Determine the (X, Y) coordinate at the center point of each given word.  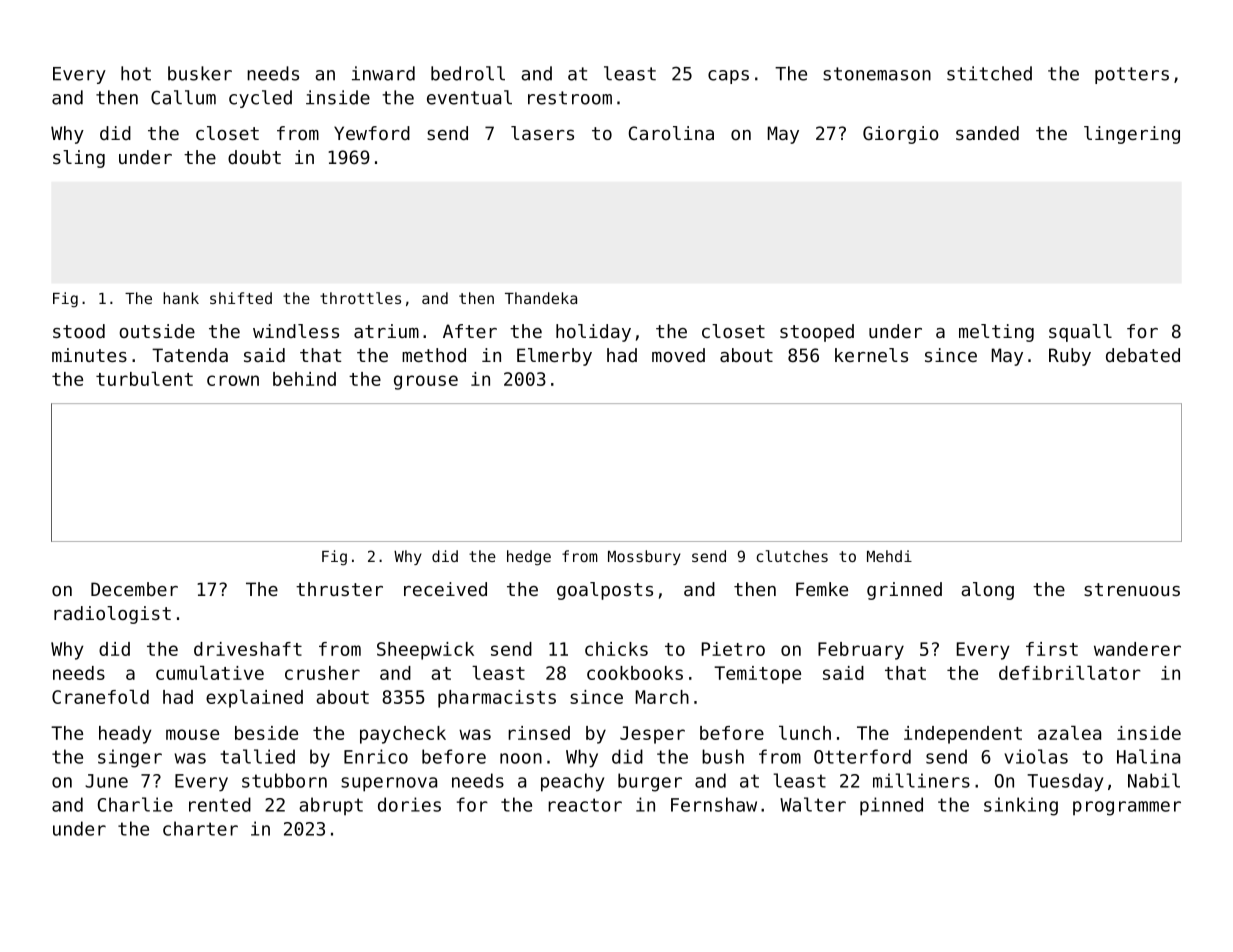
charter (200, 828)
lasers (542, 133)
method (434, 355)
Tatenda (190, 355)
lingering (1132, 135)
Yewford (372, 133)
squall (1080, 333)
